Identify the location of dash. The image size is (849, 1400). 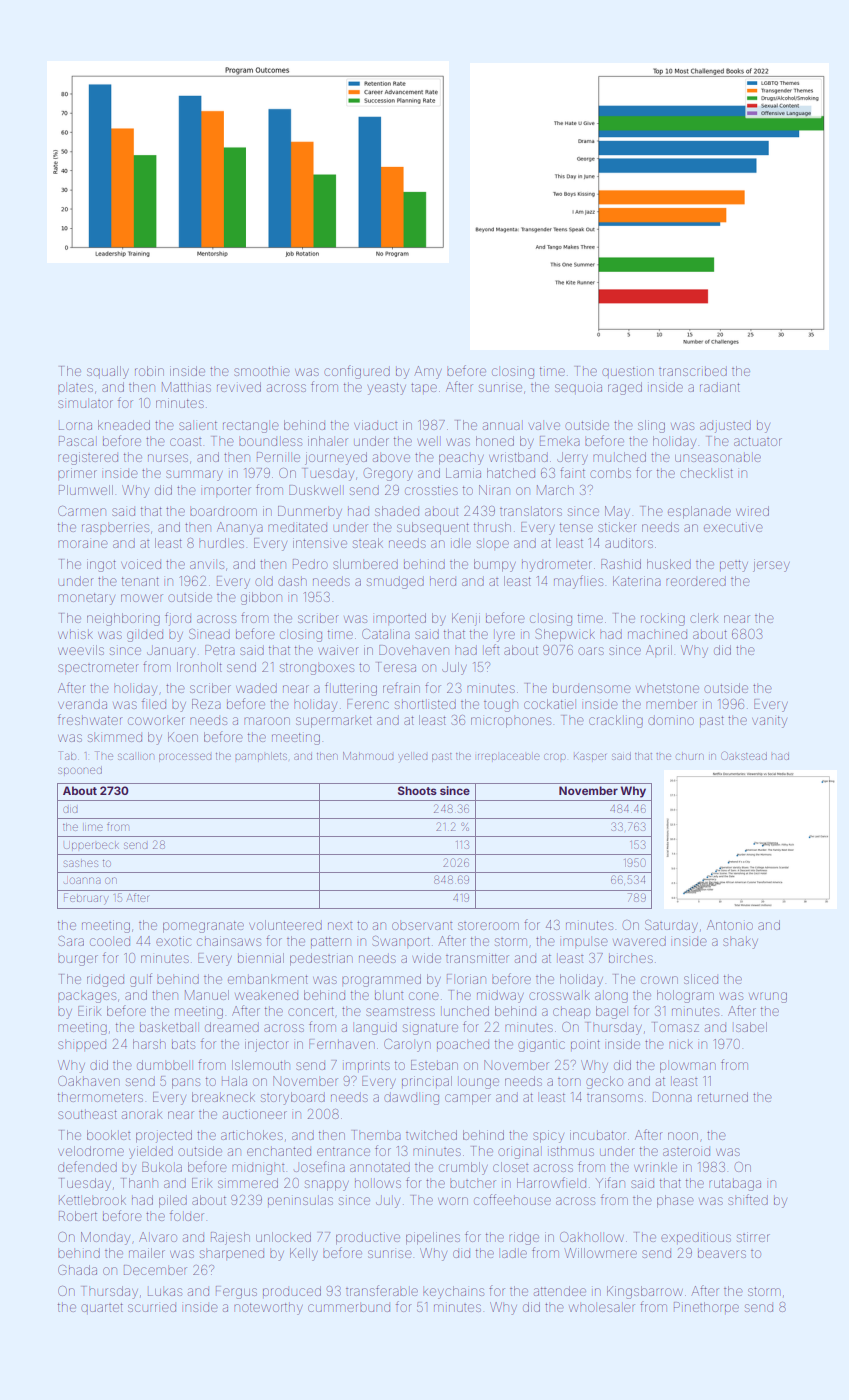
(292, 581).
